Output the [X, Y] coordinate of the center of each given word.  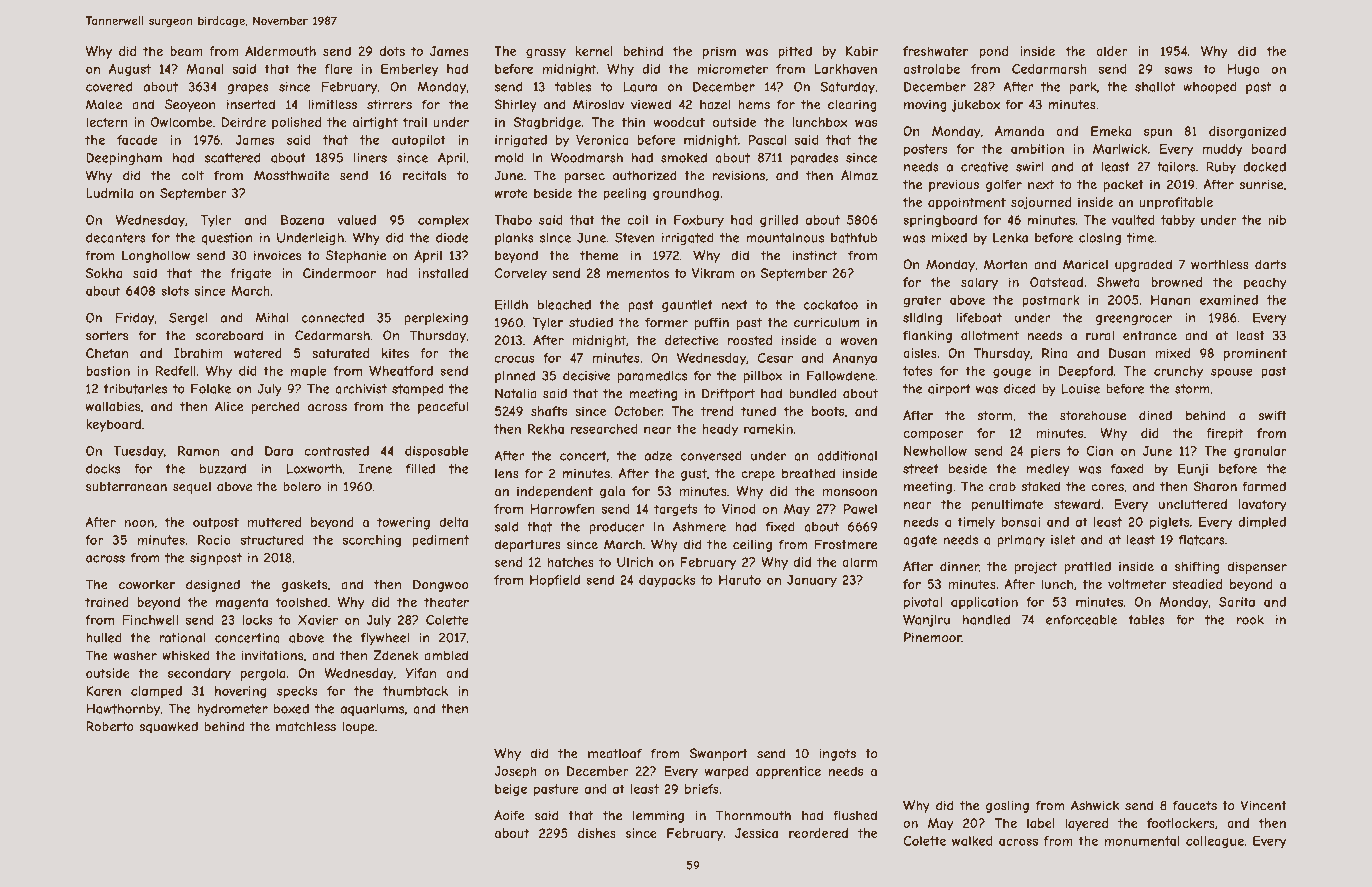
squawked [168, 727]
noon [139, 523]
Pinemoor [933, 637]
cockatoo [831, 305]
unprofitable [1176, 203]
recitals [424, 175]
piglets [1169, 523]
